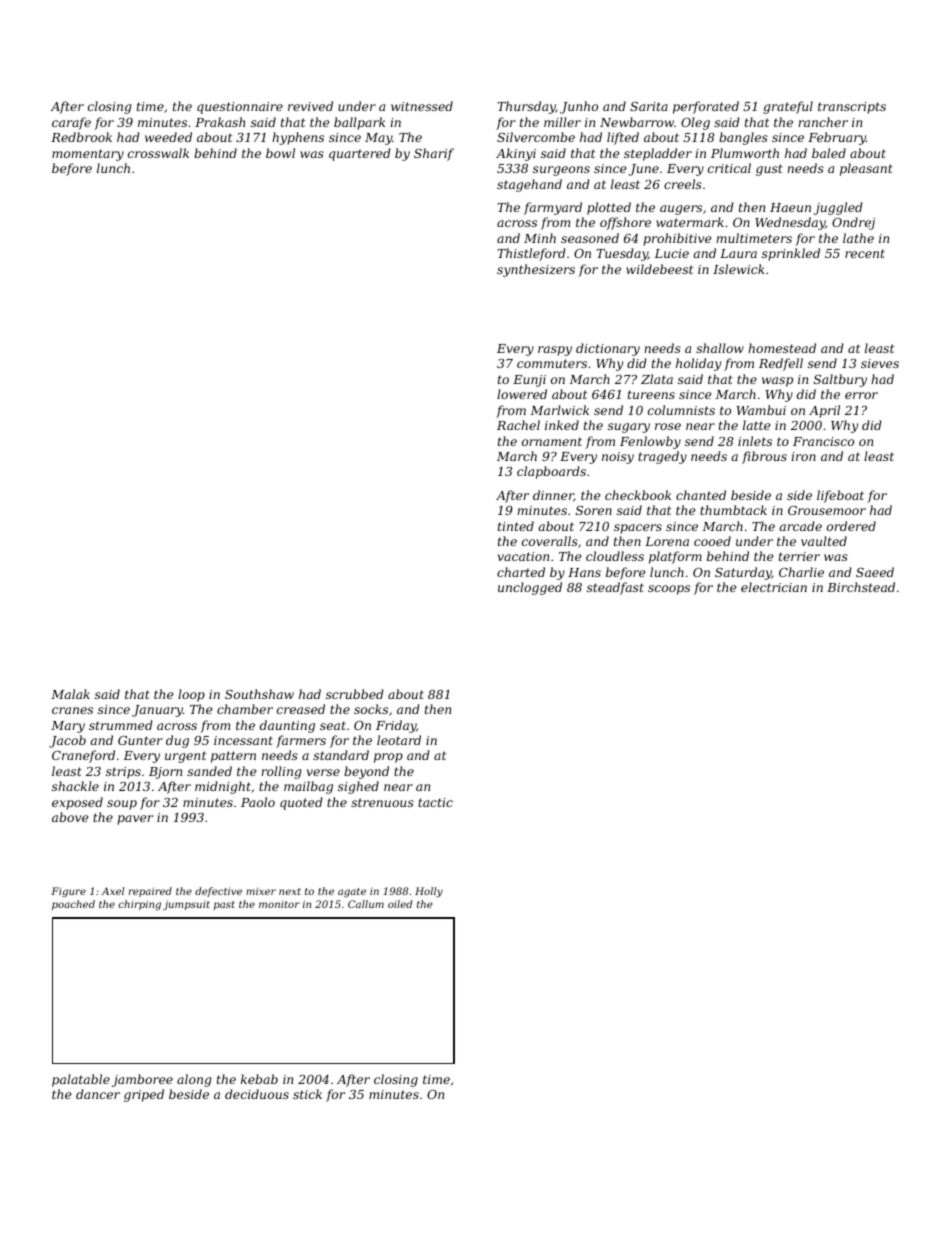 The width and height of the screenshot is (952, 1233). I want to click on Thursday, so click(526, 107).
